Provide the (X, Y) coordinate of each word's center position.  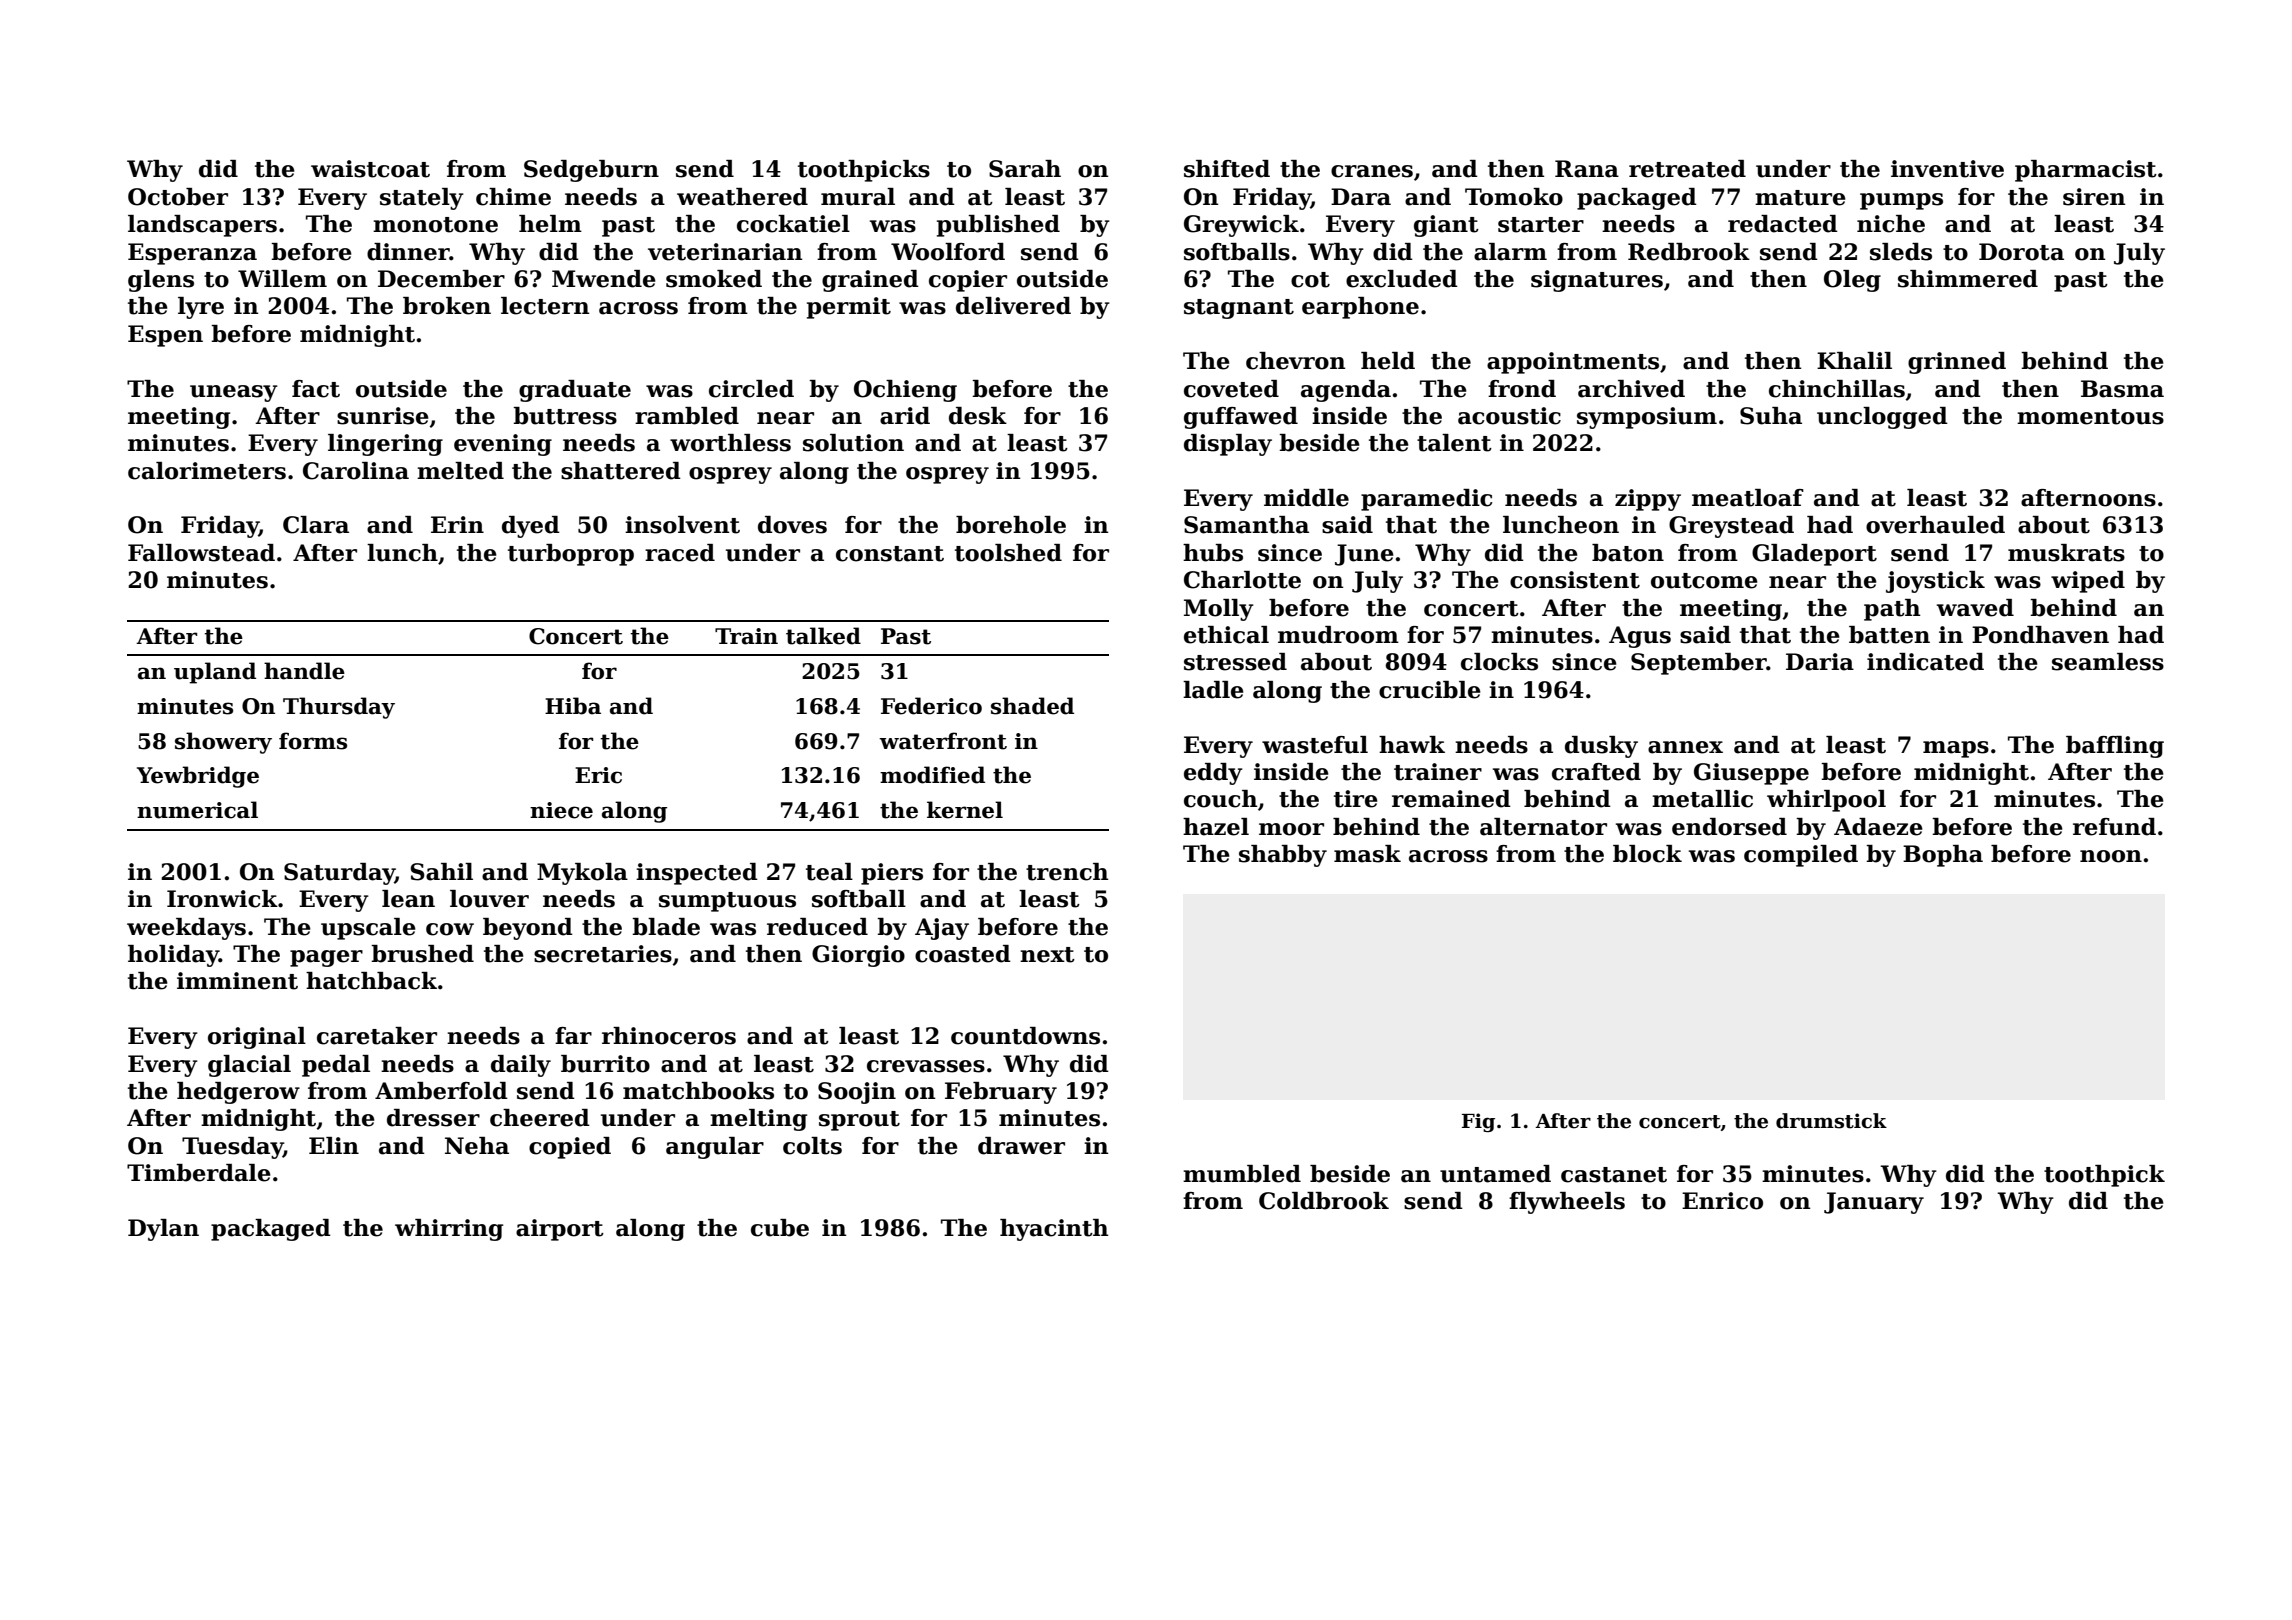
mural (858, 197)
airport (560, 1230)
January (1874, 1203)
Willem (282, 279)
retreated (1687, 169)
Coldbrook (1324, 1201)
